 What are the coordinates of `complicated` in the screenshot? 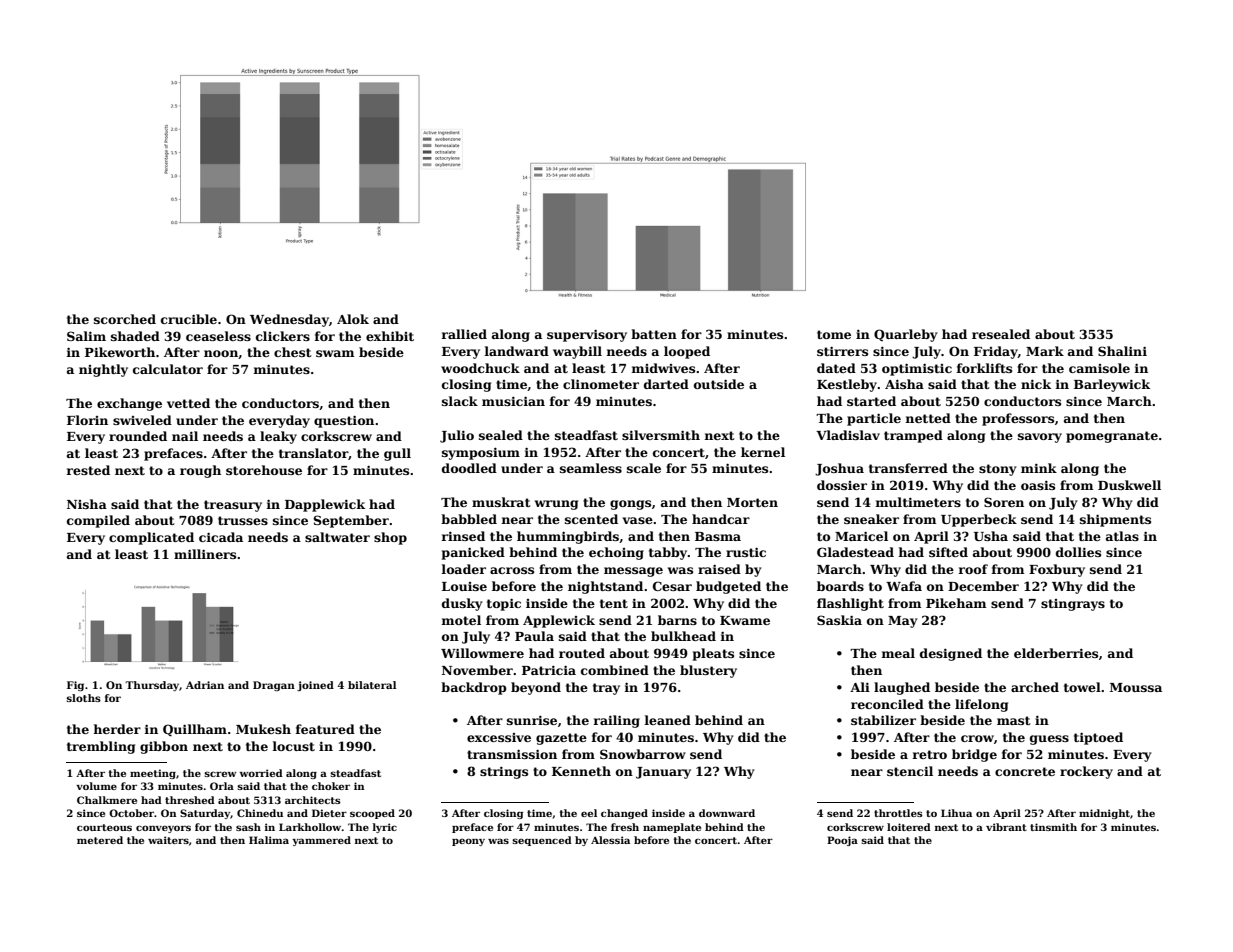 It's located at (151, 538).
